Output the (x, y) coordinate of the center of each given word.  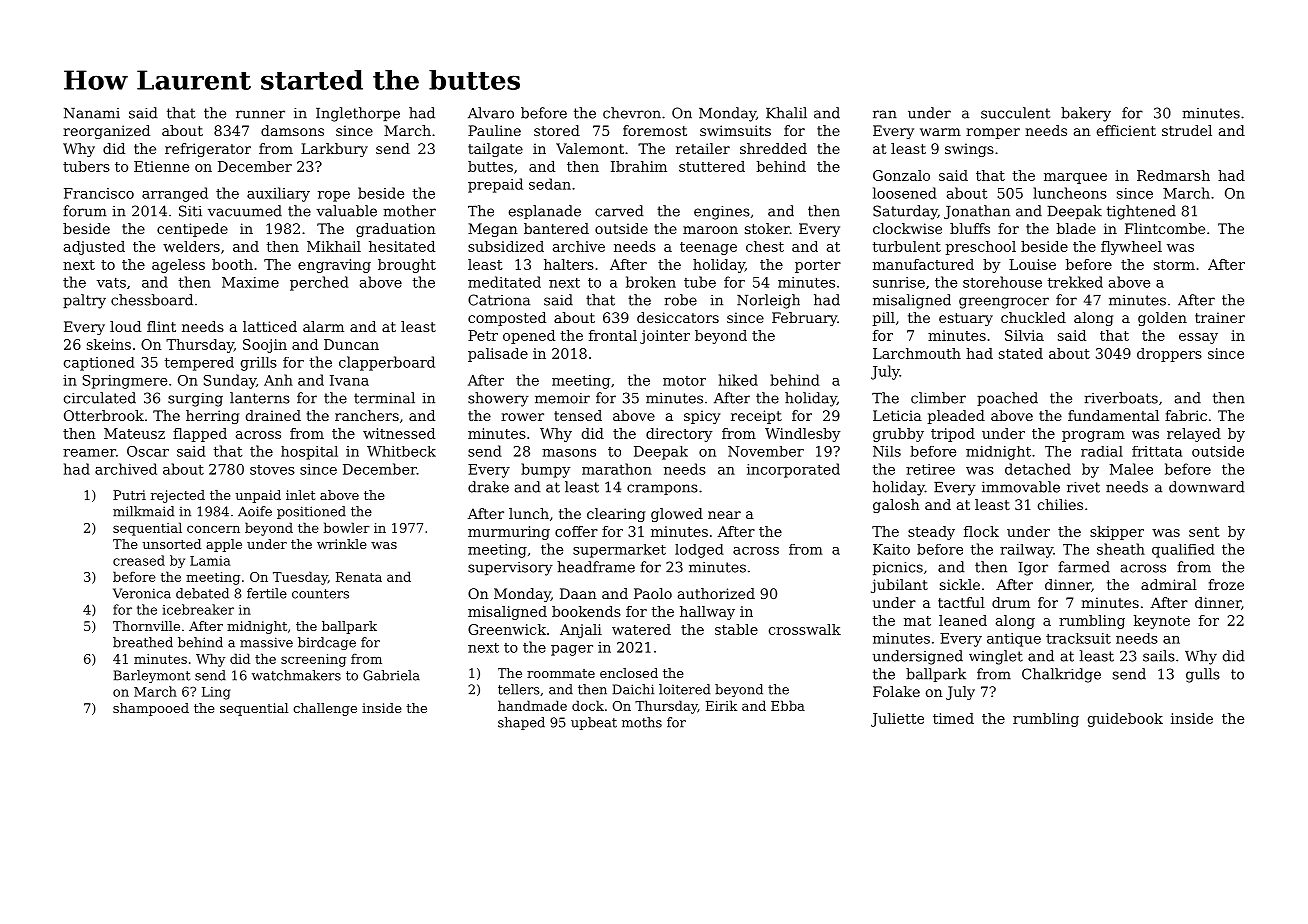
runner (260, 114)
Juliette (897, 720)
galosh (896, 506)
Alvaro (491, 113)
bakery (1086, 114)
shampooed (151, 709)
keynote (1162, 622)
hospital (309, 453)
